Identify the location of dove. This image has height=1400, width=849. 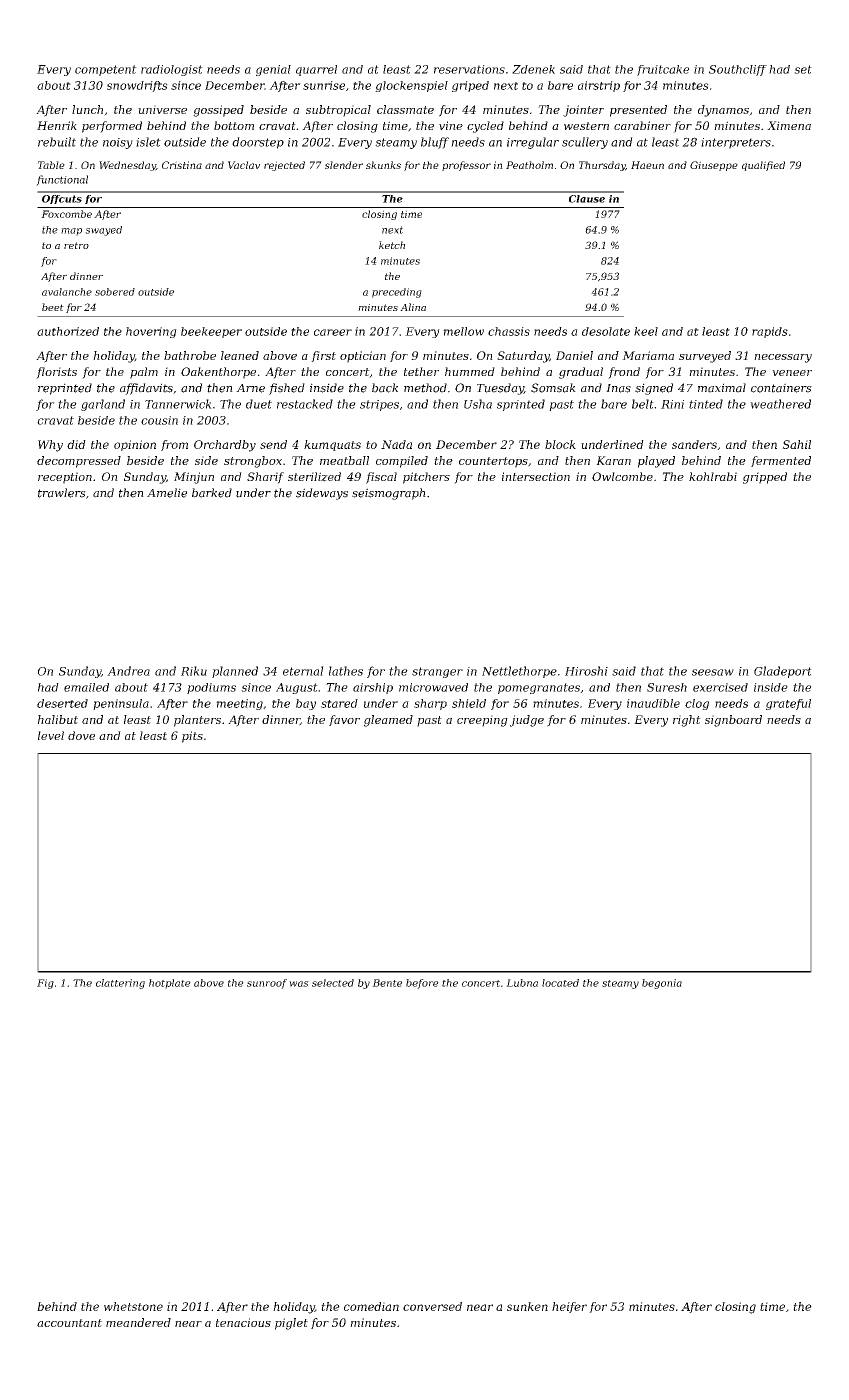
(81, 735).
